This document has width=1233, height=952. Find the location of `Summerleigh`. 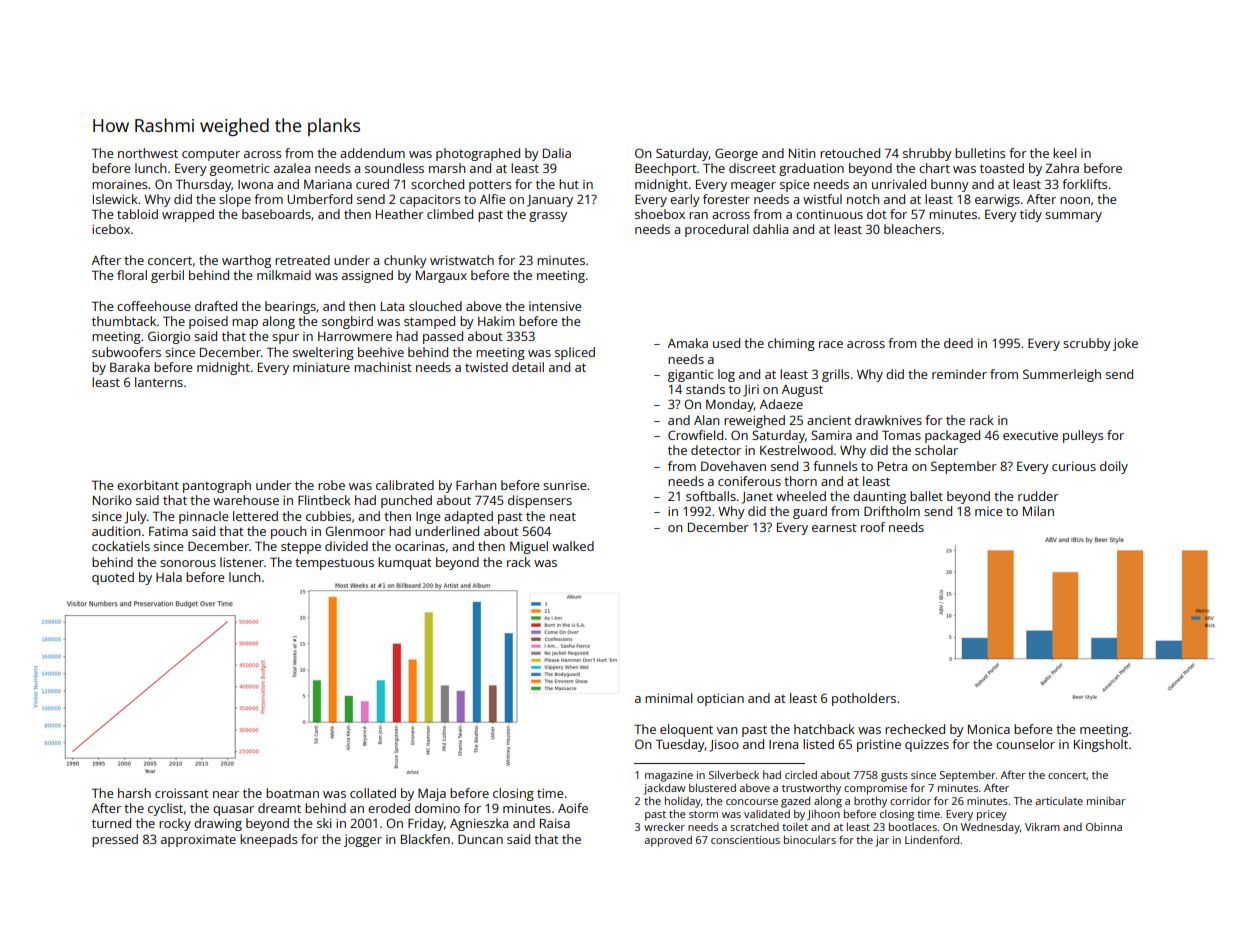

Summerleigh is located at coordinates (1062, 375).
